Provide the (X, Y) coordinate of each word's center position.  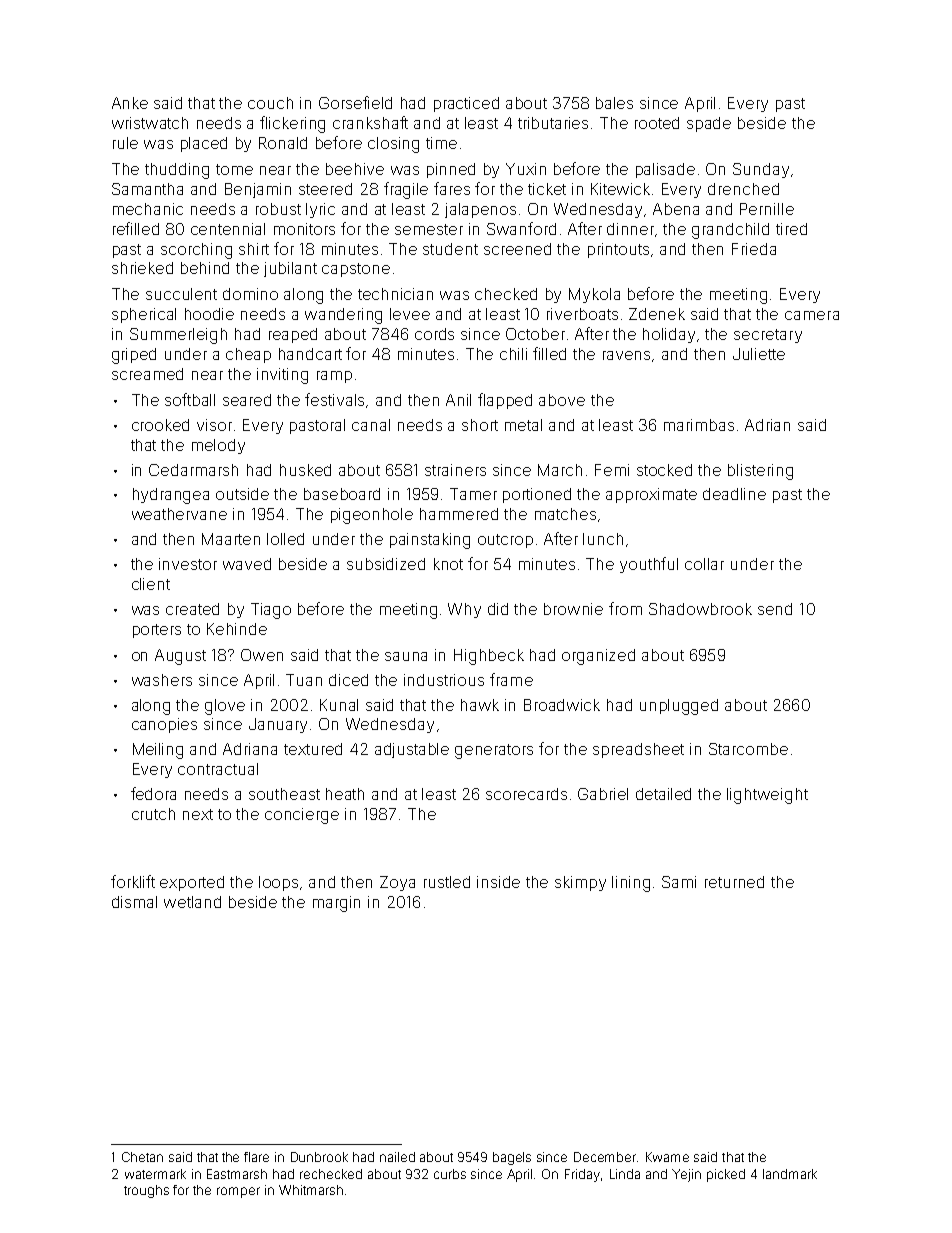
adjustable (412, 750)
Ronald (283, 143)
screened (517, 249)
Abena (676, 209)
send (775, 609)
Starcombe (748, 749)
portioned (537, 495)
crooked (160, 425)
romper (238, 1192)
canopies (164, 725)
